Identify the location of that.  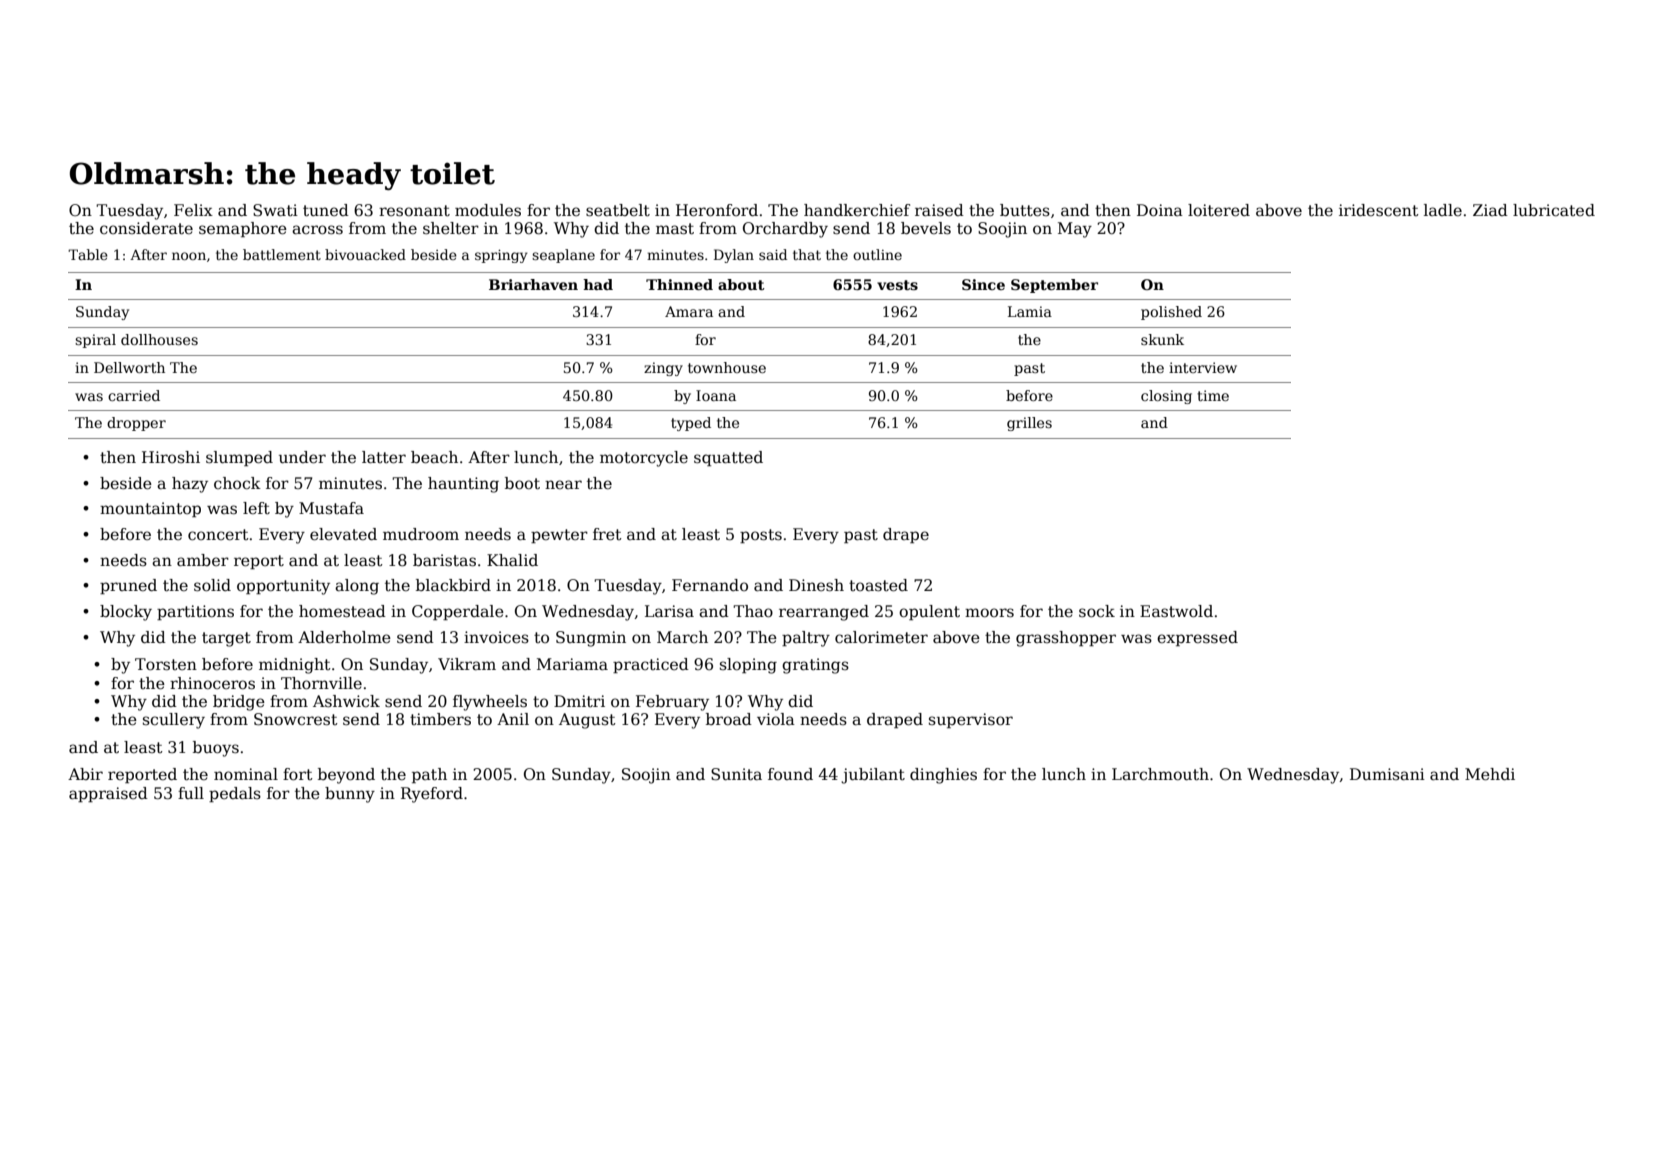
(807, 254).
